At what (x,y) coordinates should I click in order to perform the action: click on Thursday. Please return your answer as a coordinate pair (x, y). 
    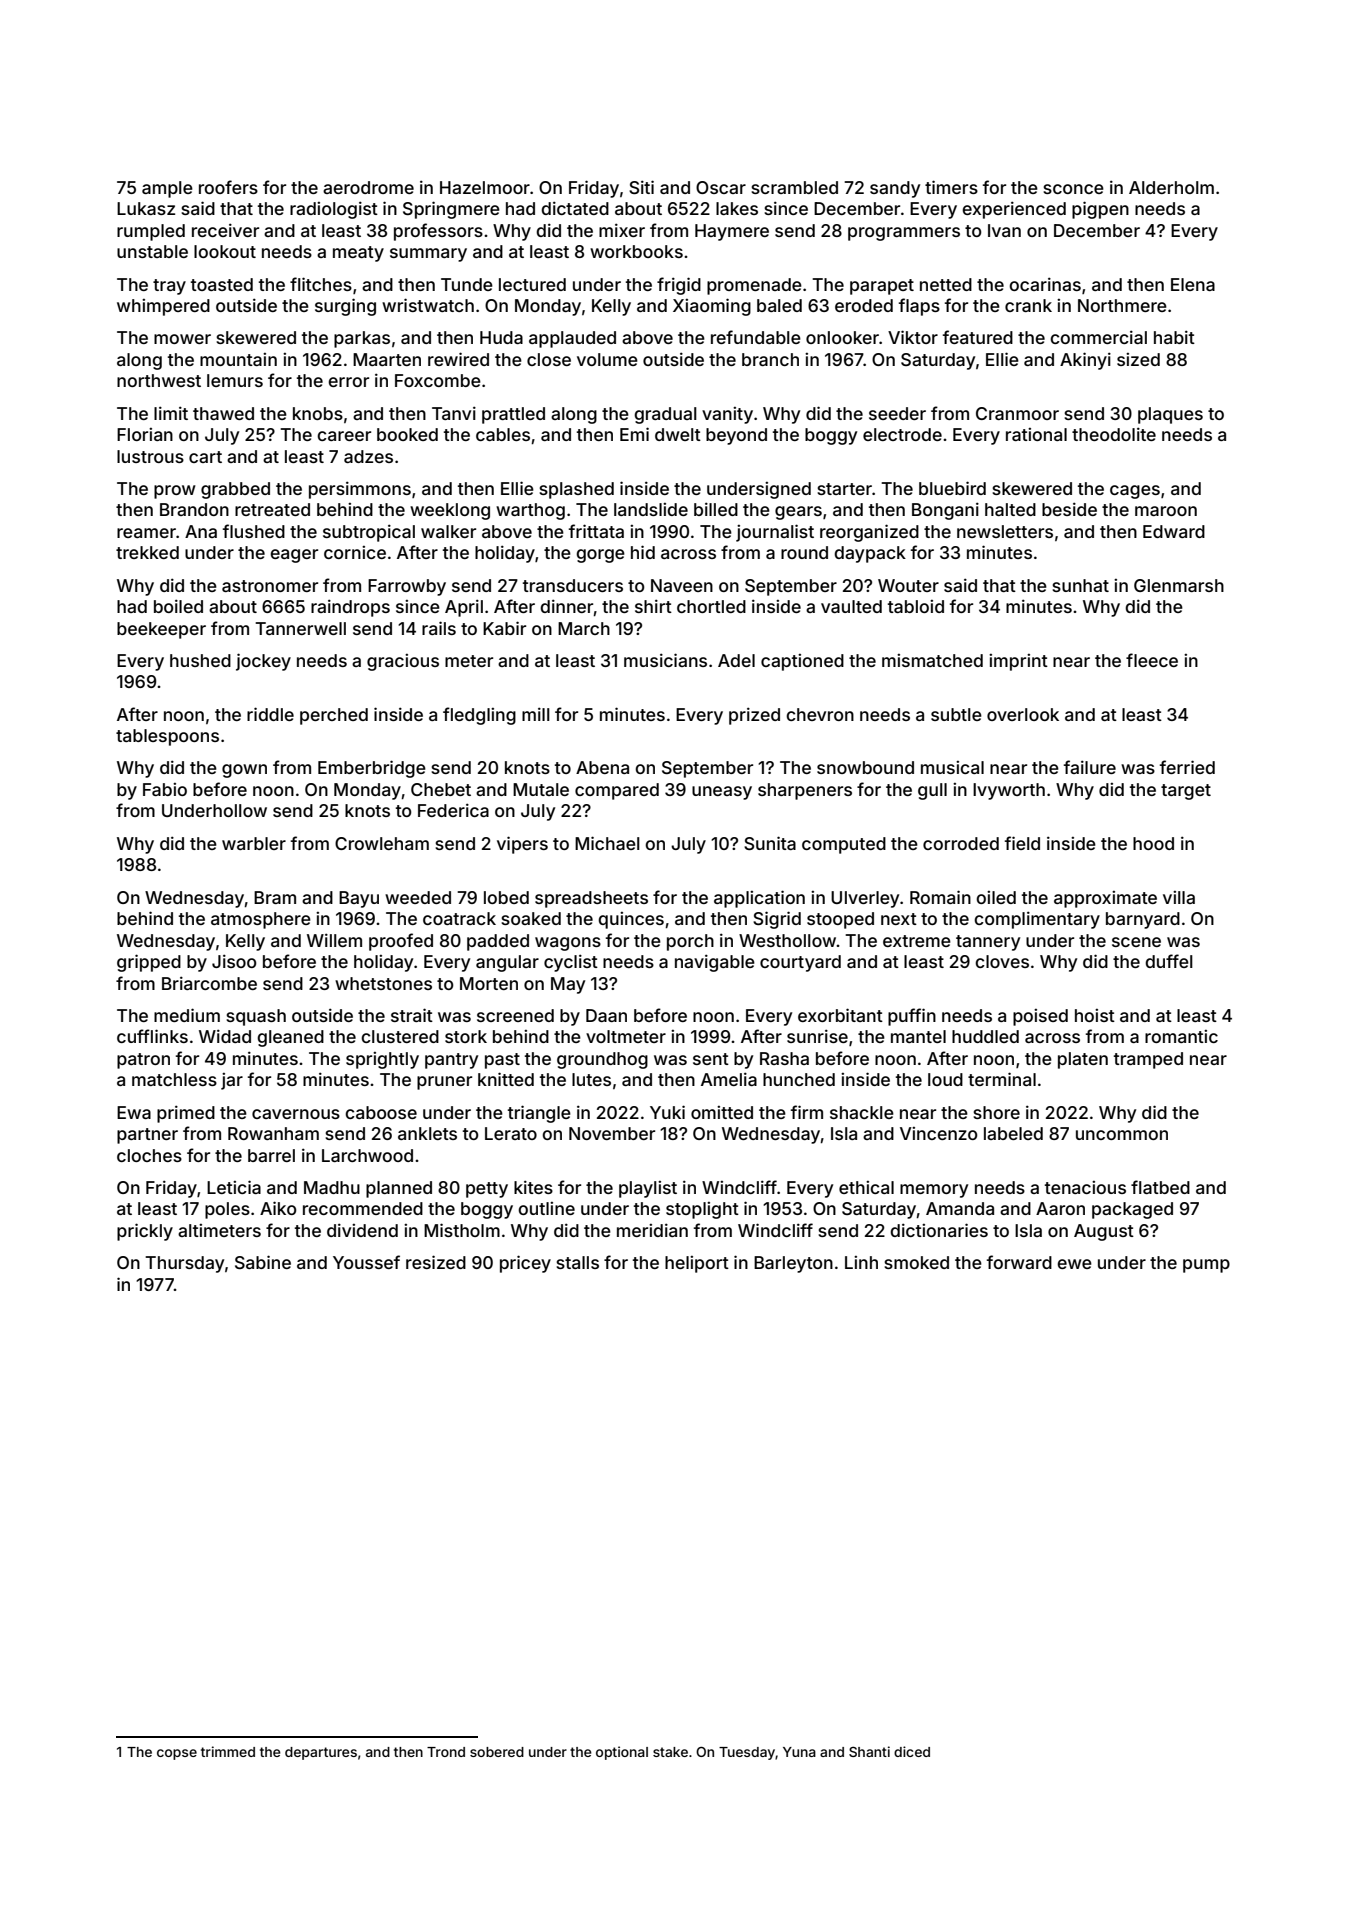
    Looking at the image, I should click on (184, 1264).
